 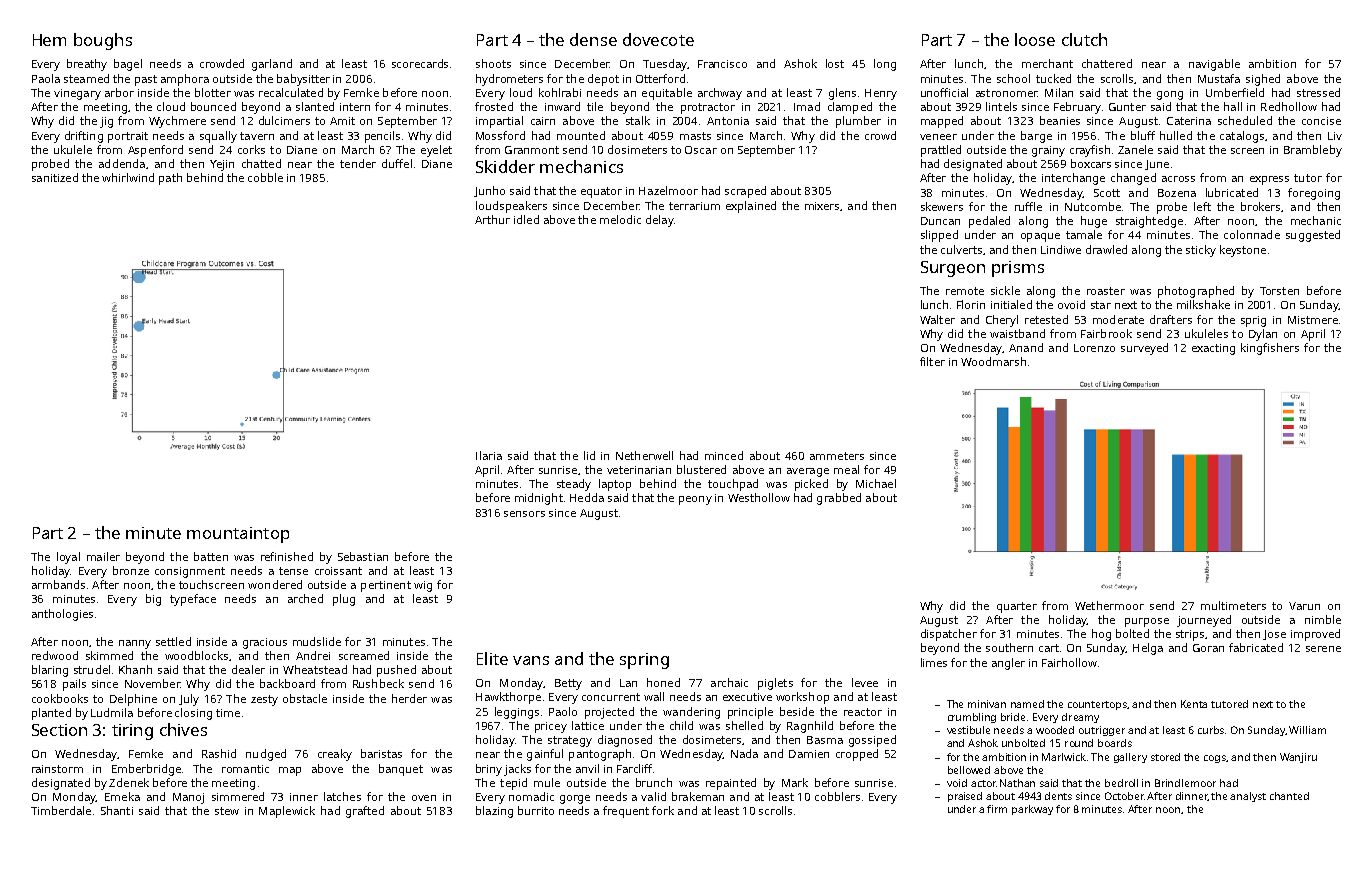 What do you see at coordinates (489, 455) in the screenshot?
I see `Ilaria` at bounding box center [489, 455].
